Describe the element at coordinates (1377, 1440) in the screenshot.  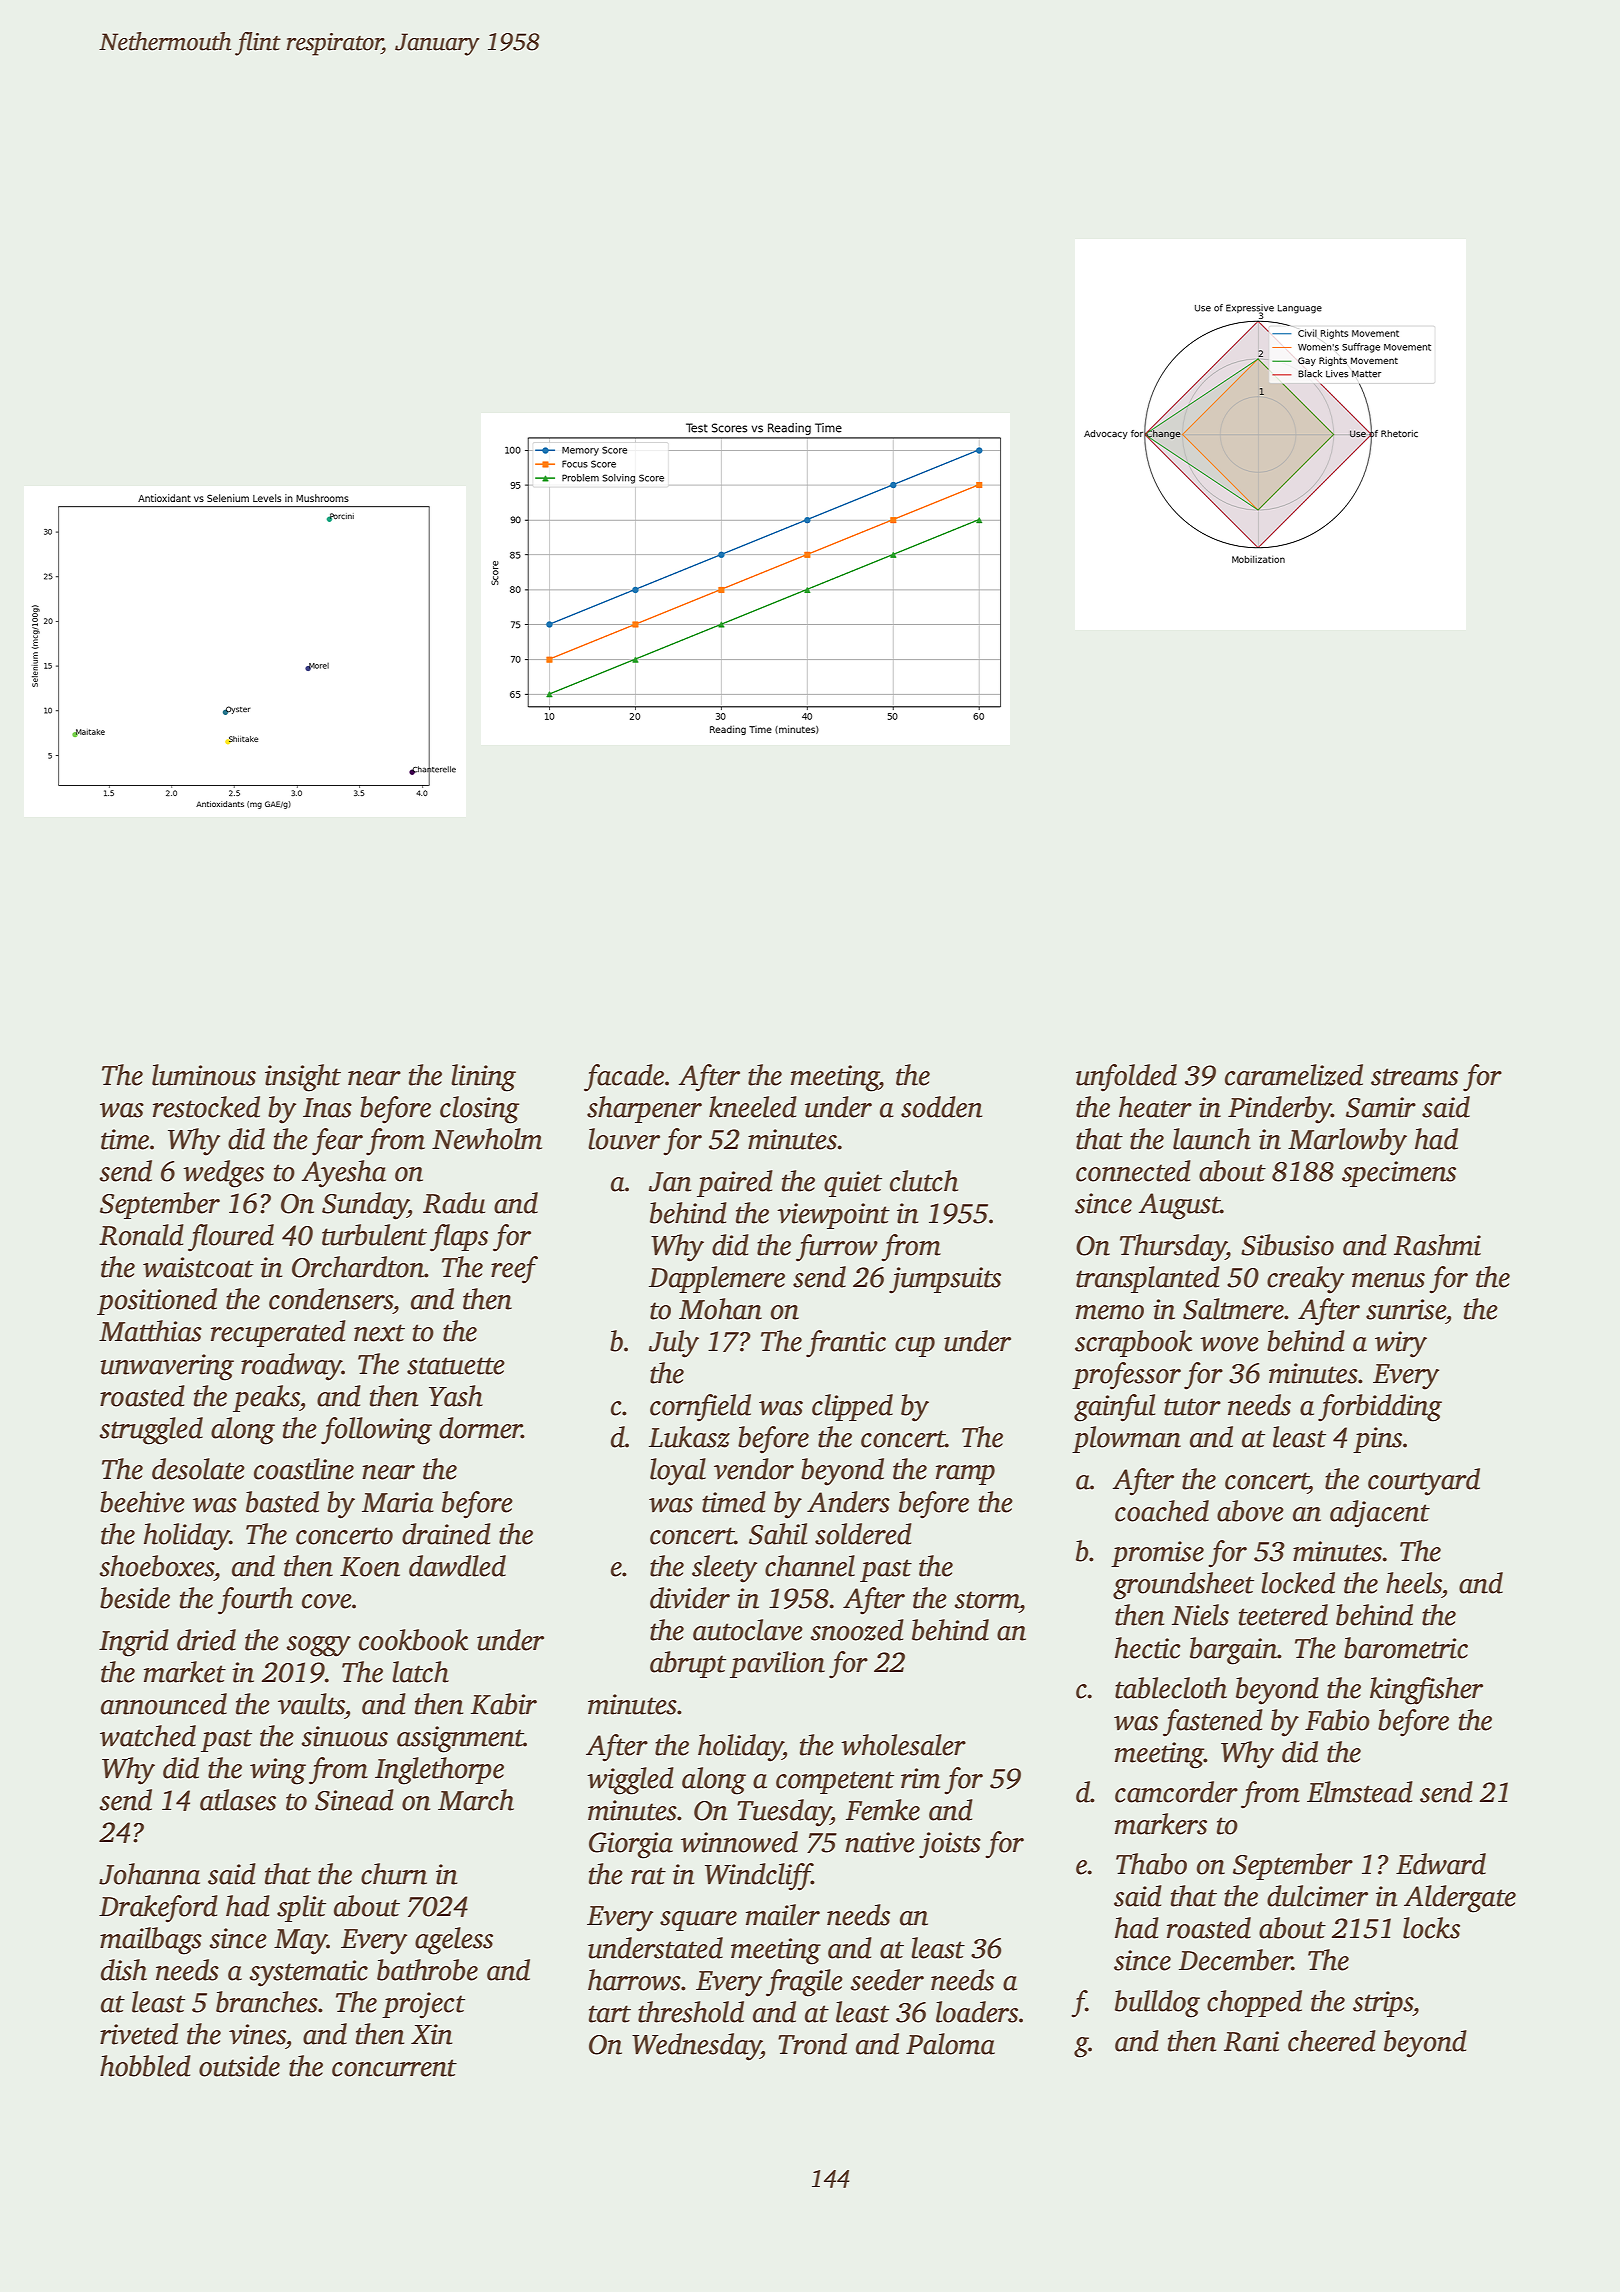
I see `pins` at that location.
